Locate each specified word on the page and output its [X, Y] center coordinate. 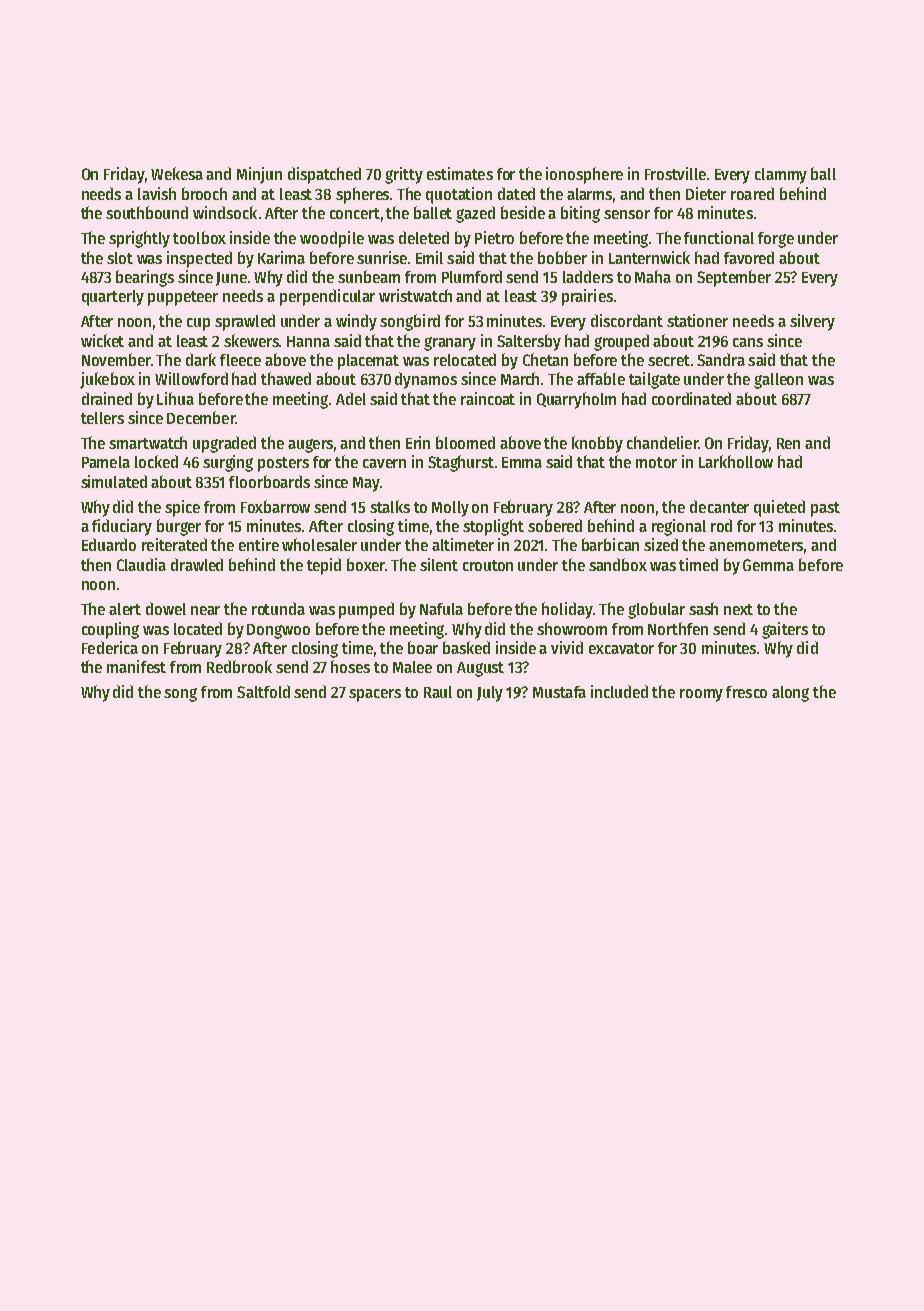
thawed [286, 378]
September [734, 278]
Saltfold [263, 691]
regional [679, 527]
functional [719, 237]
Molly [450, 509]
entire [259, 544]
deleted [424, 237]
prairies [587, 297]
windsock [225, 212]
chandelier [662, 442]
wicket [102, 340]
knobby [597, 444]
